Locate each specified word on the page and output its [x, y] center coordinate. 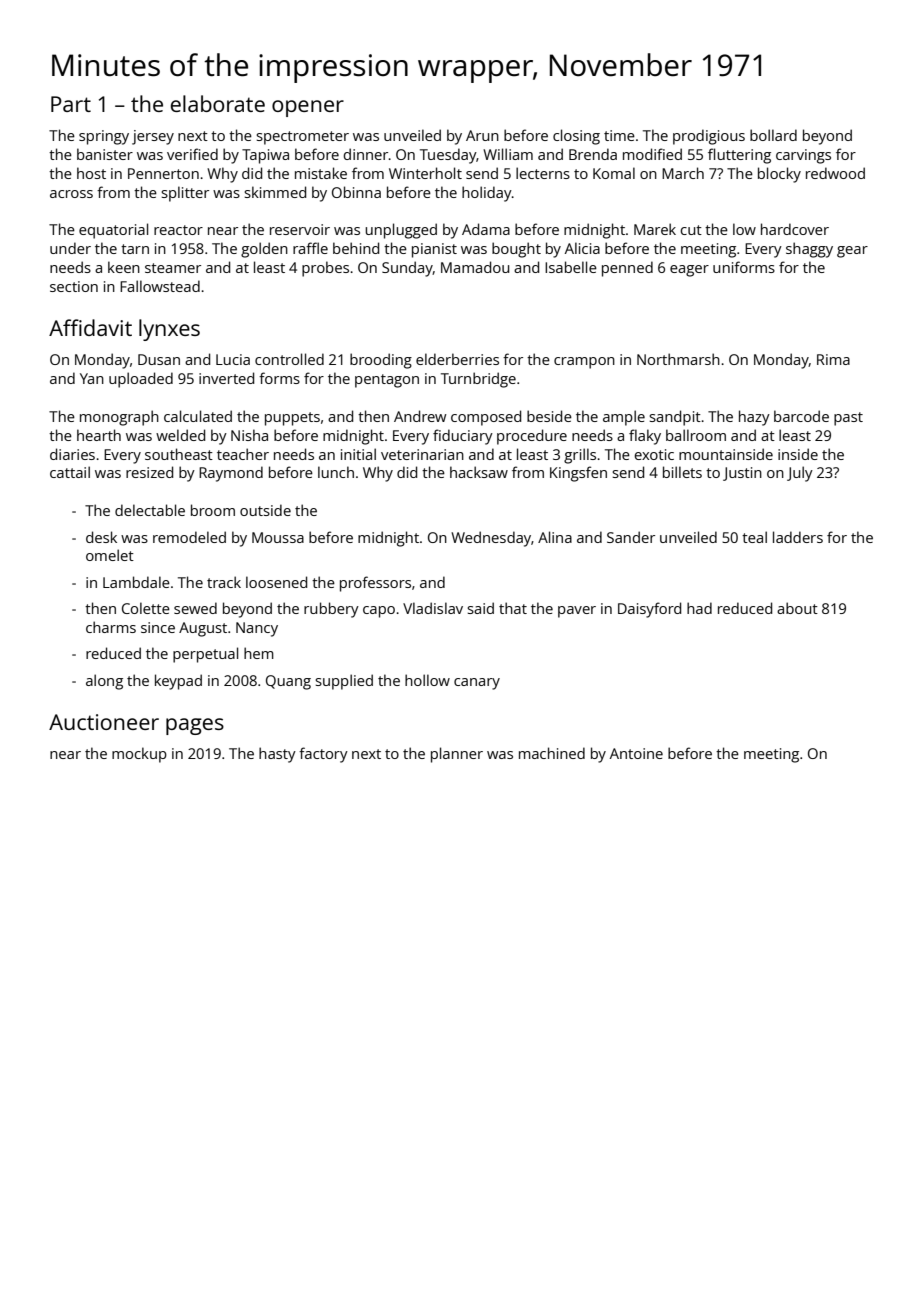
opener [308, 108]
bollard [773, 135]
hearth [99, 435]
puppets [292, 419]
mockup [139, 755]
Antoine [636, 753]
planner [457, 755]
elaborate [218, 103]
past [848, 419]
